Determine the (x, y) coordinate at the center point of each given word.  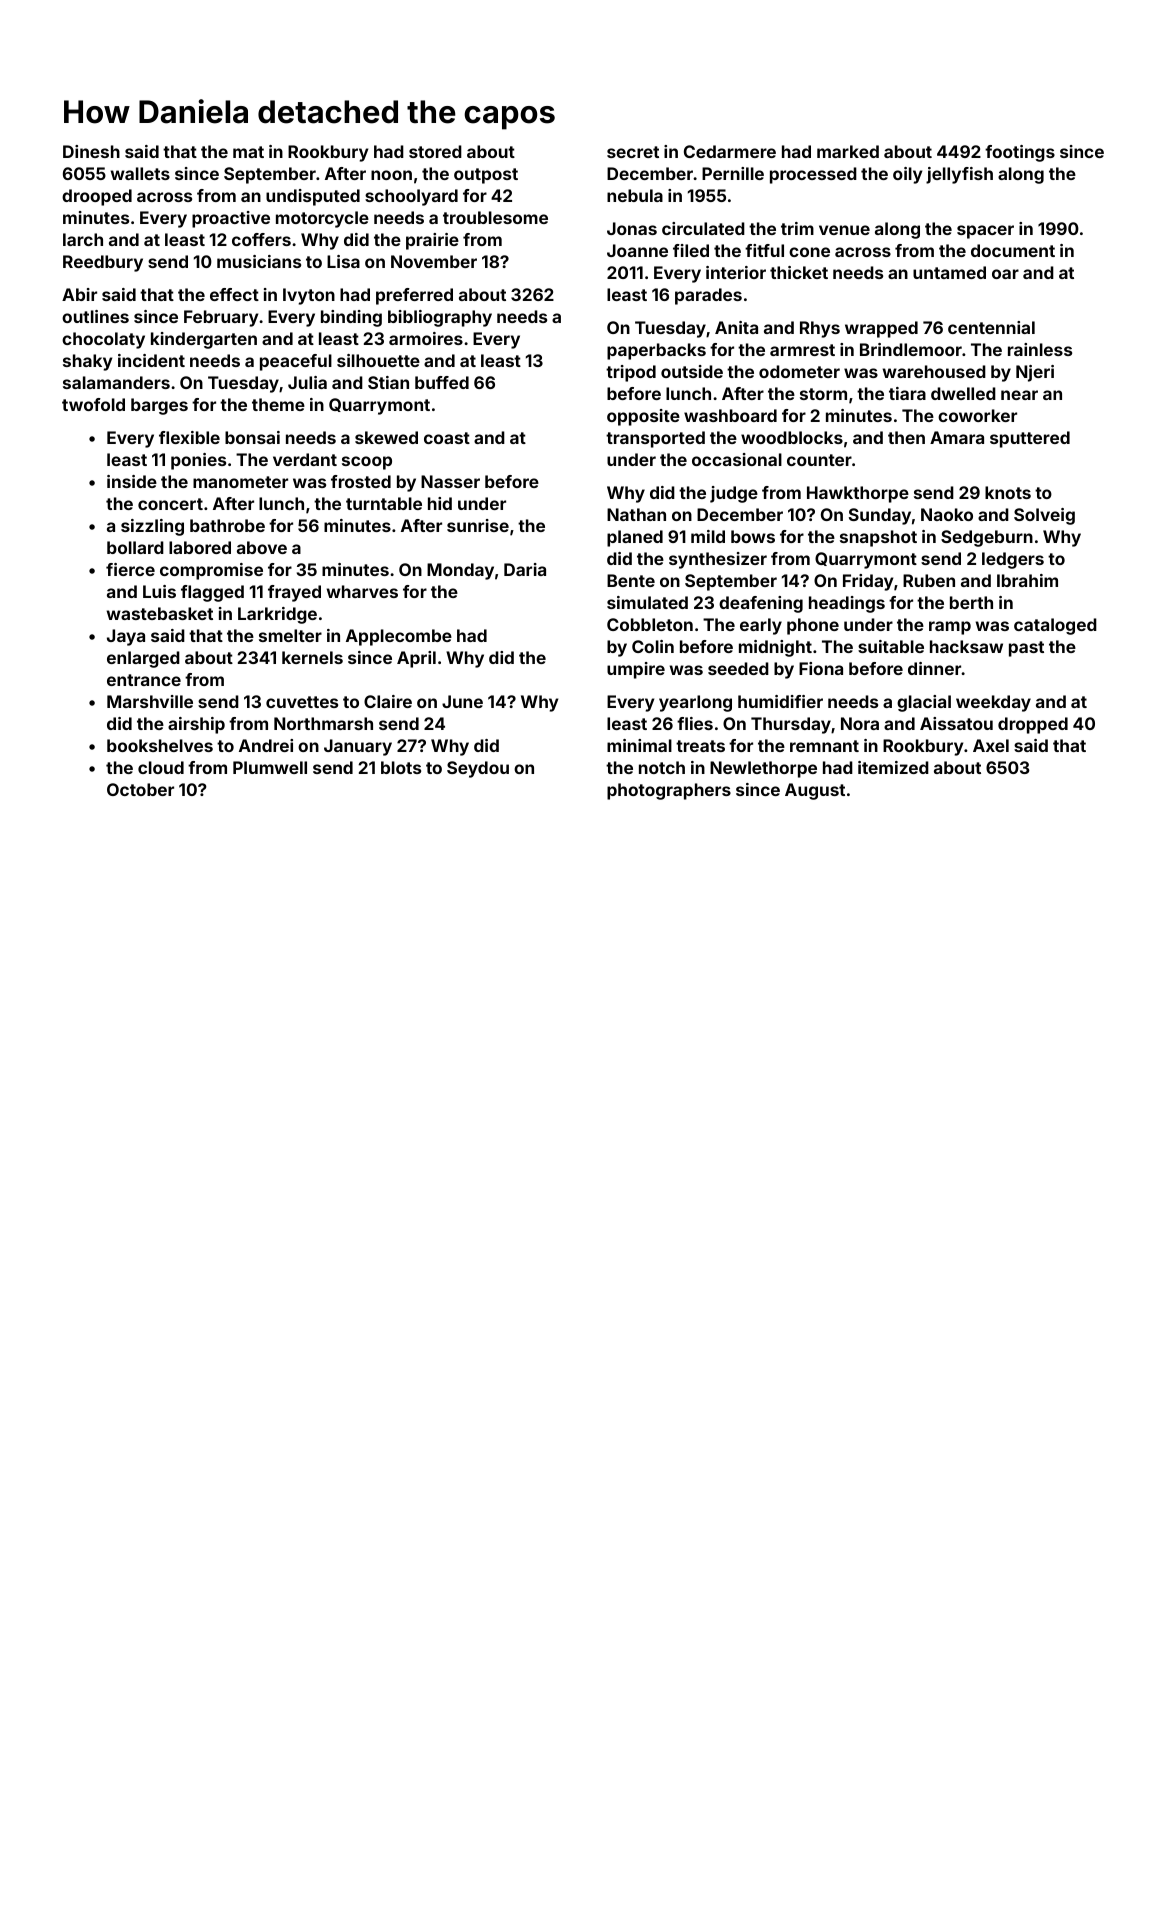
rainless (1040, 349)
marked (848, 151)
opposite (643, 417)
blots (401, 767)
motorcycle (322, 219)
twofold (93, 404)
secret (633, 152)
